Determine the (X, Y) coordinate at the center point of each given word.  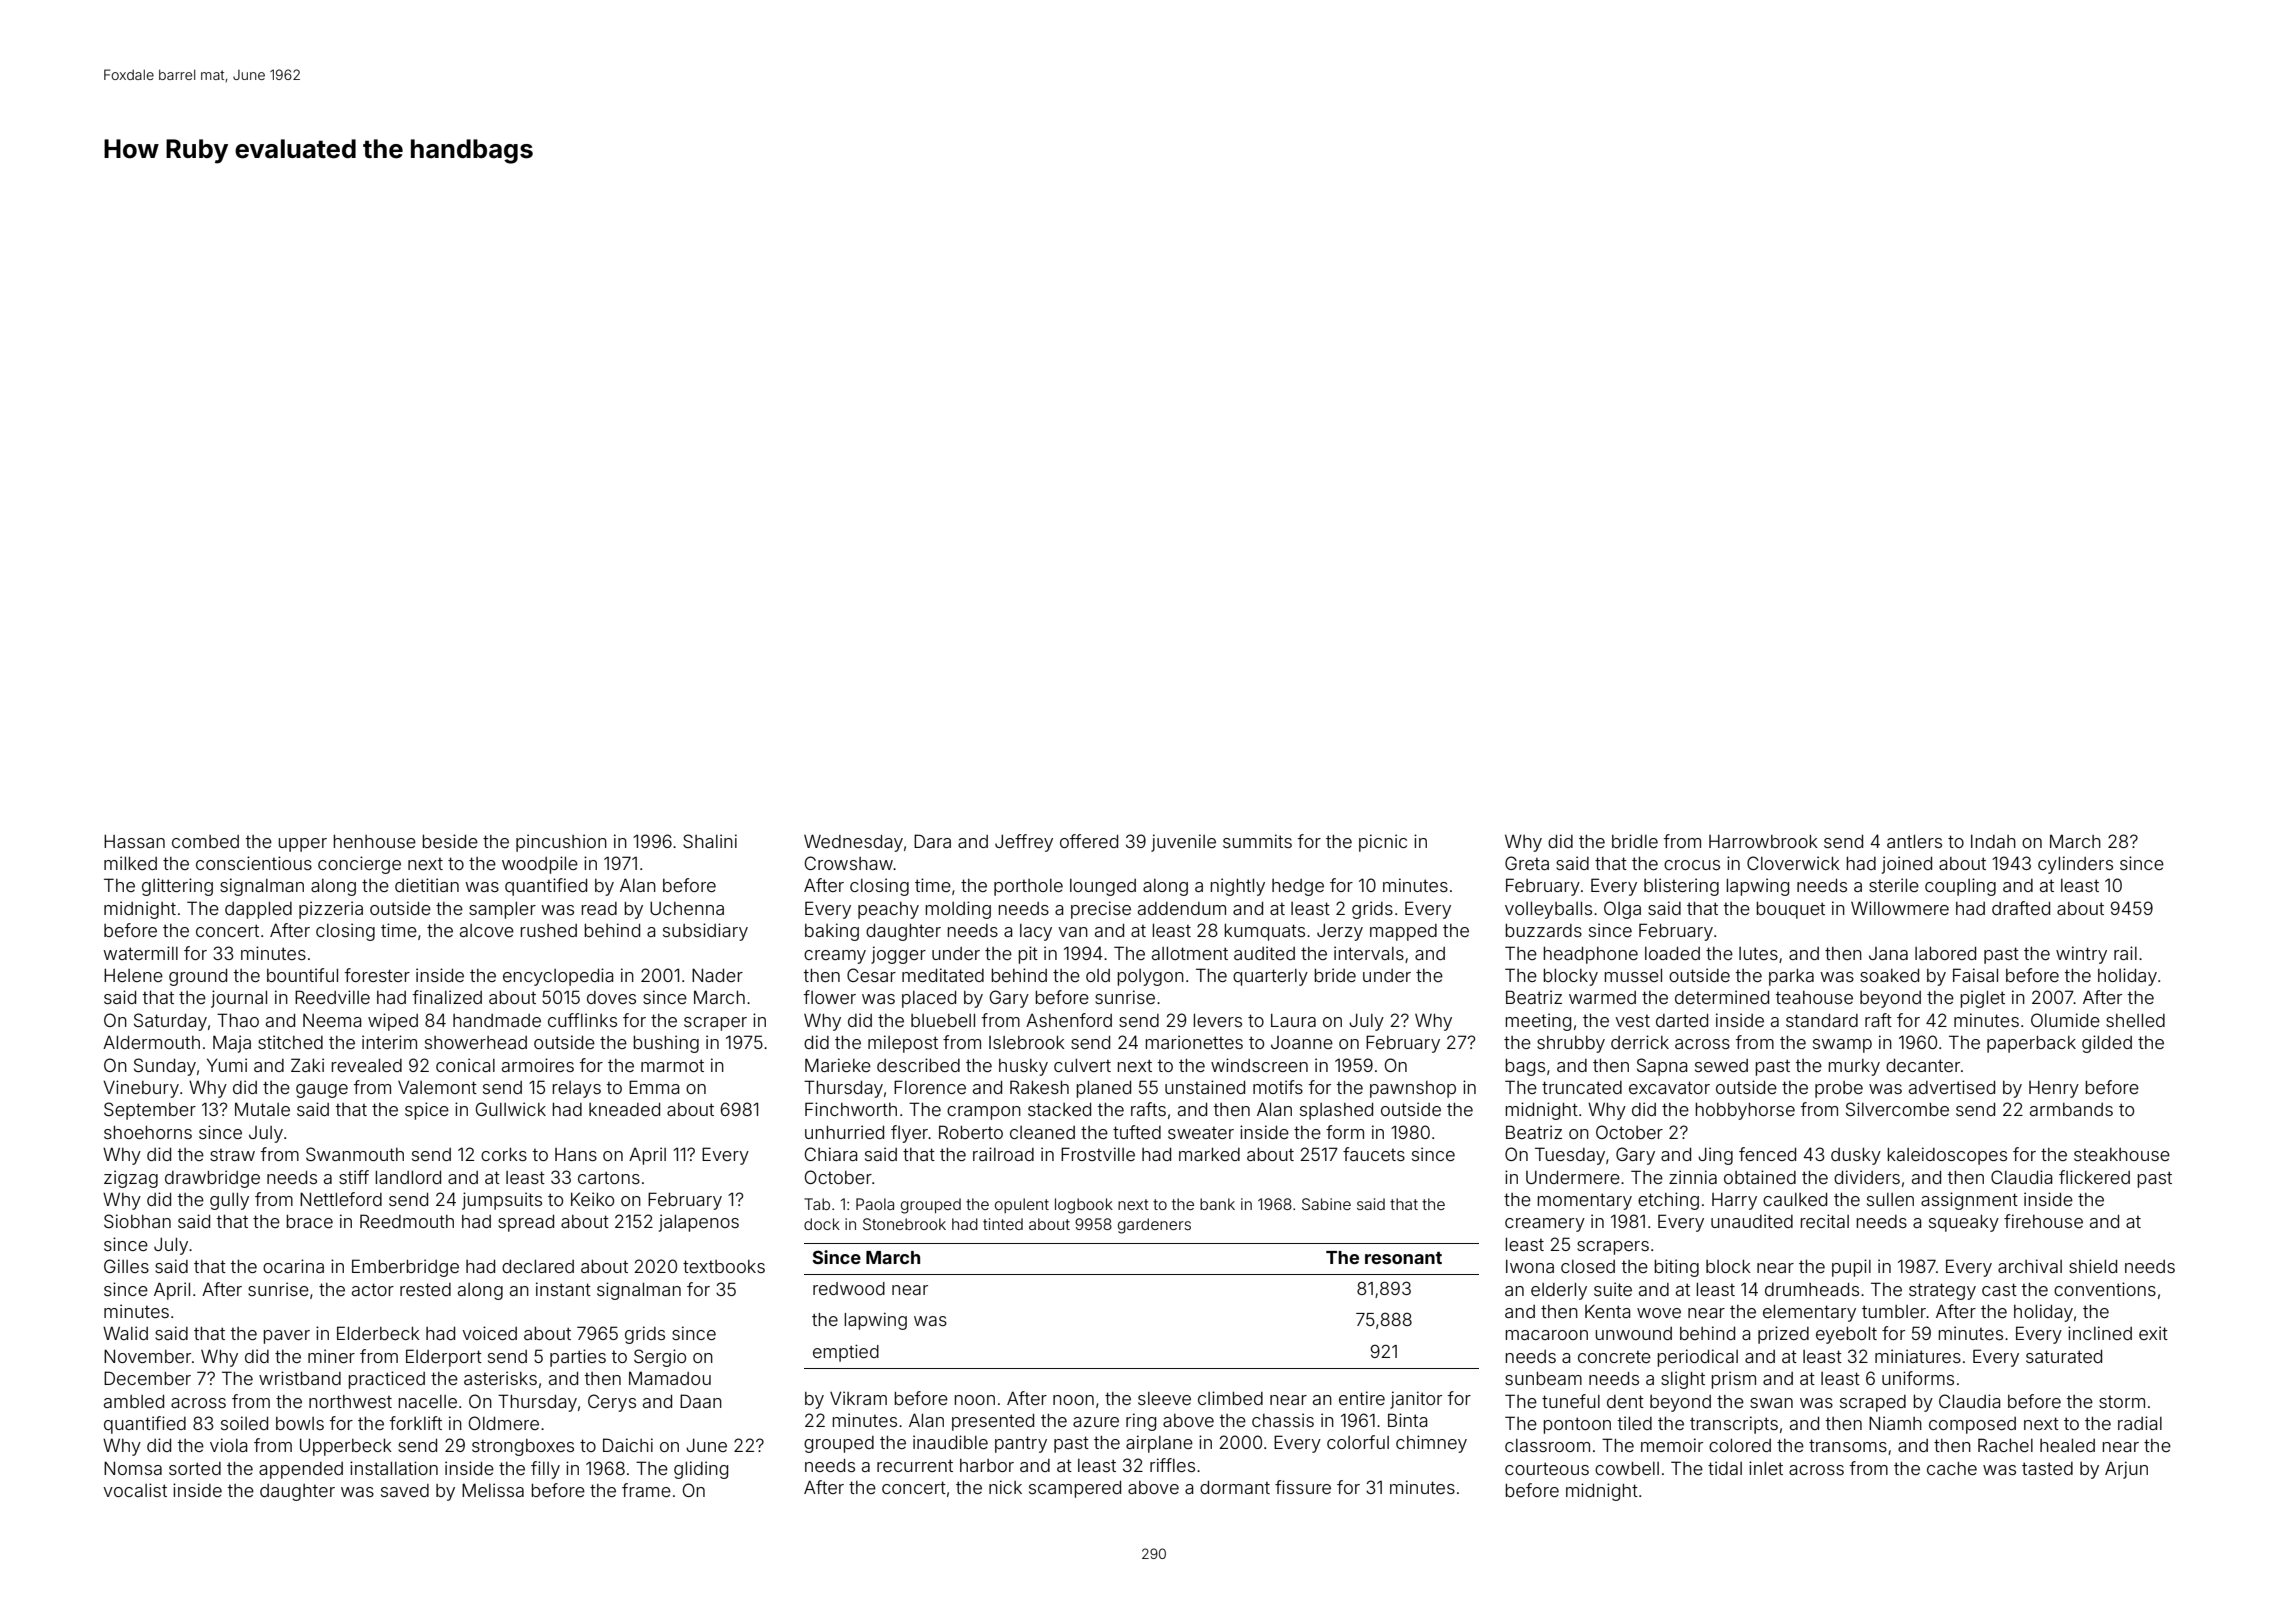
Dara (932, 841)
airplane (1159, 1444)
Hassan (134, 841)
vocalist (135, 1490)
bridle (1635, 841)
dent (1625, 1401)
